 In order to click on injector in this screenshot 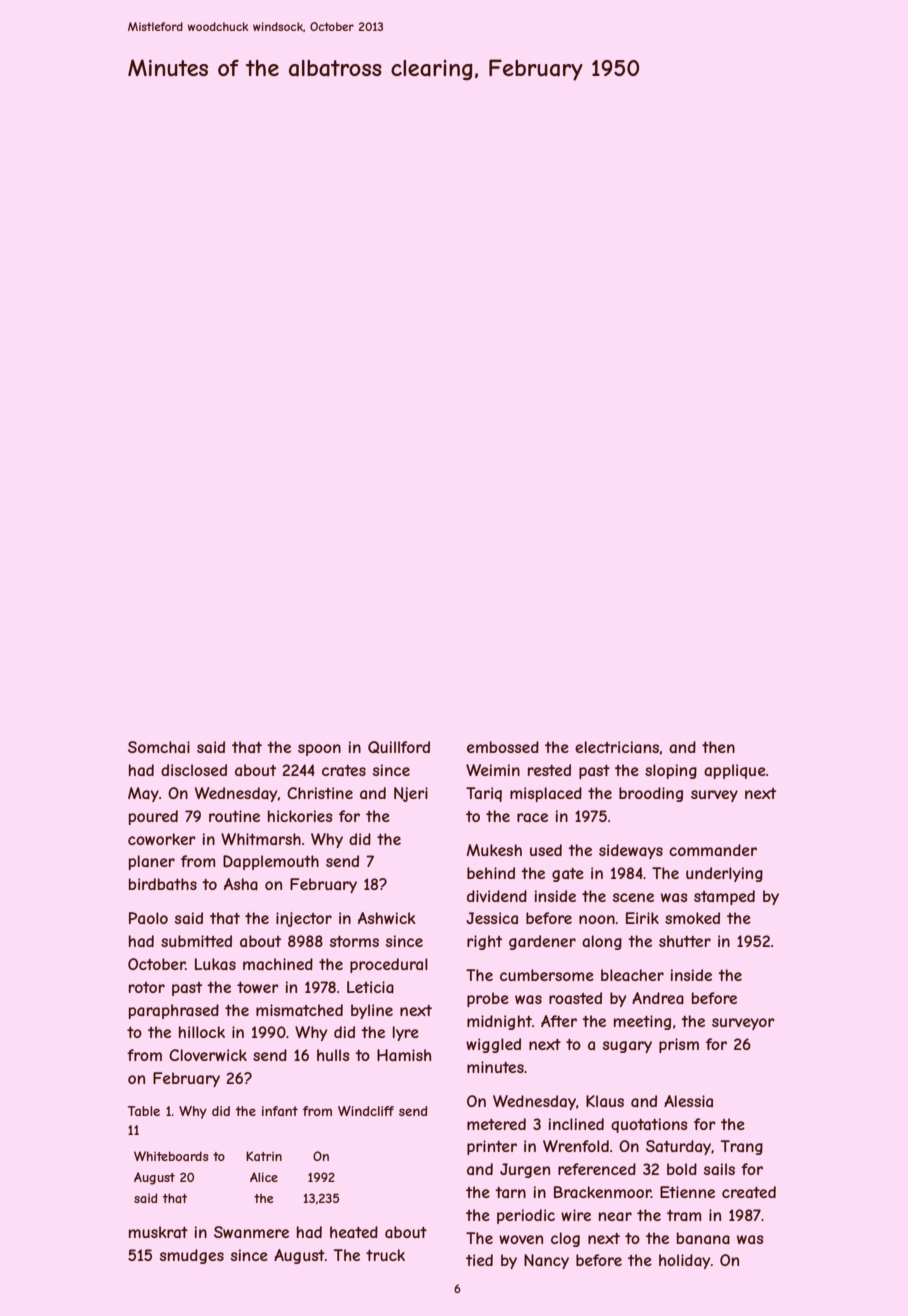, I will do `click(304, 919)`.
